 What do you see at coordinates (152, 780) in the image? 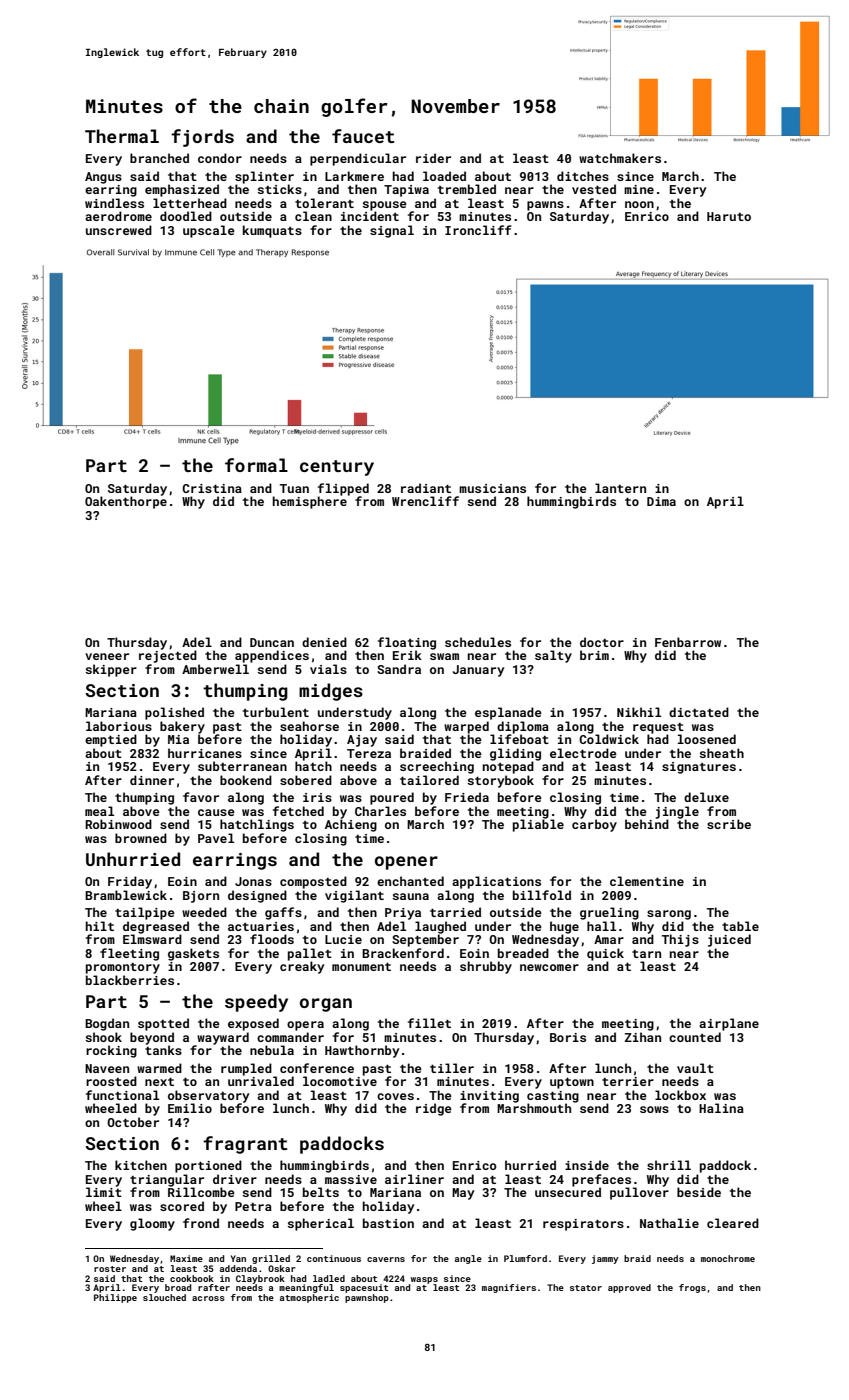
I see `dinner` at bounding box center [152, 780].
